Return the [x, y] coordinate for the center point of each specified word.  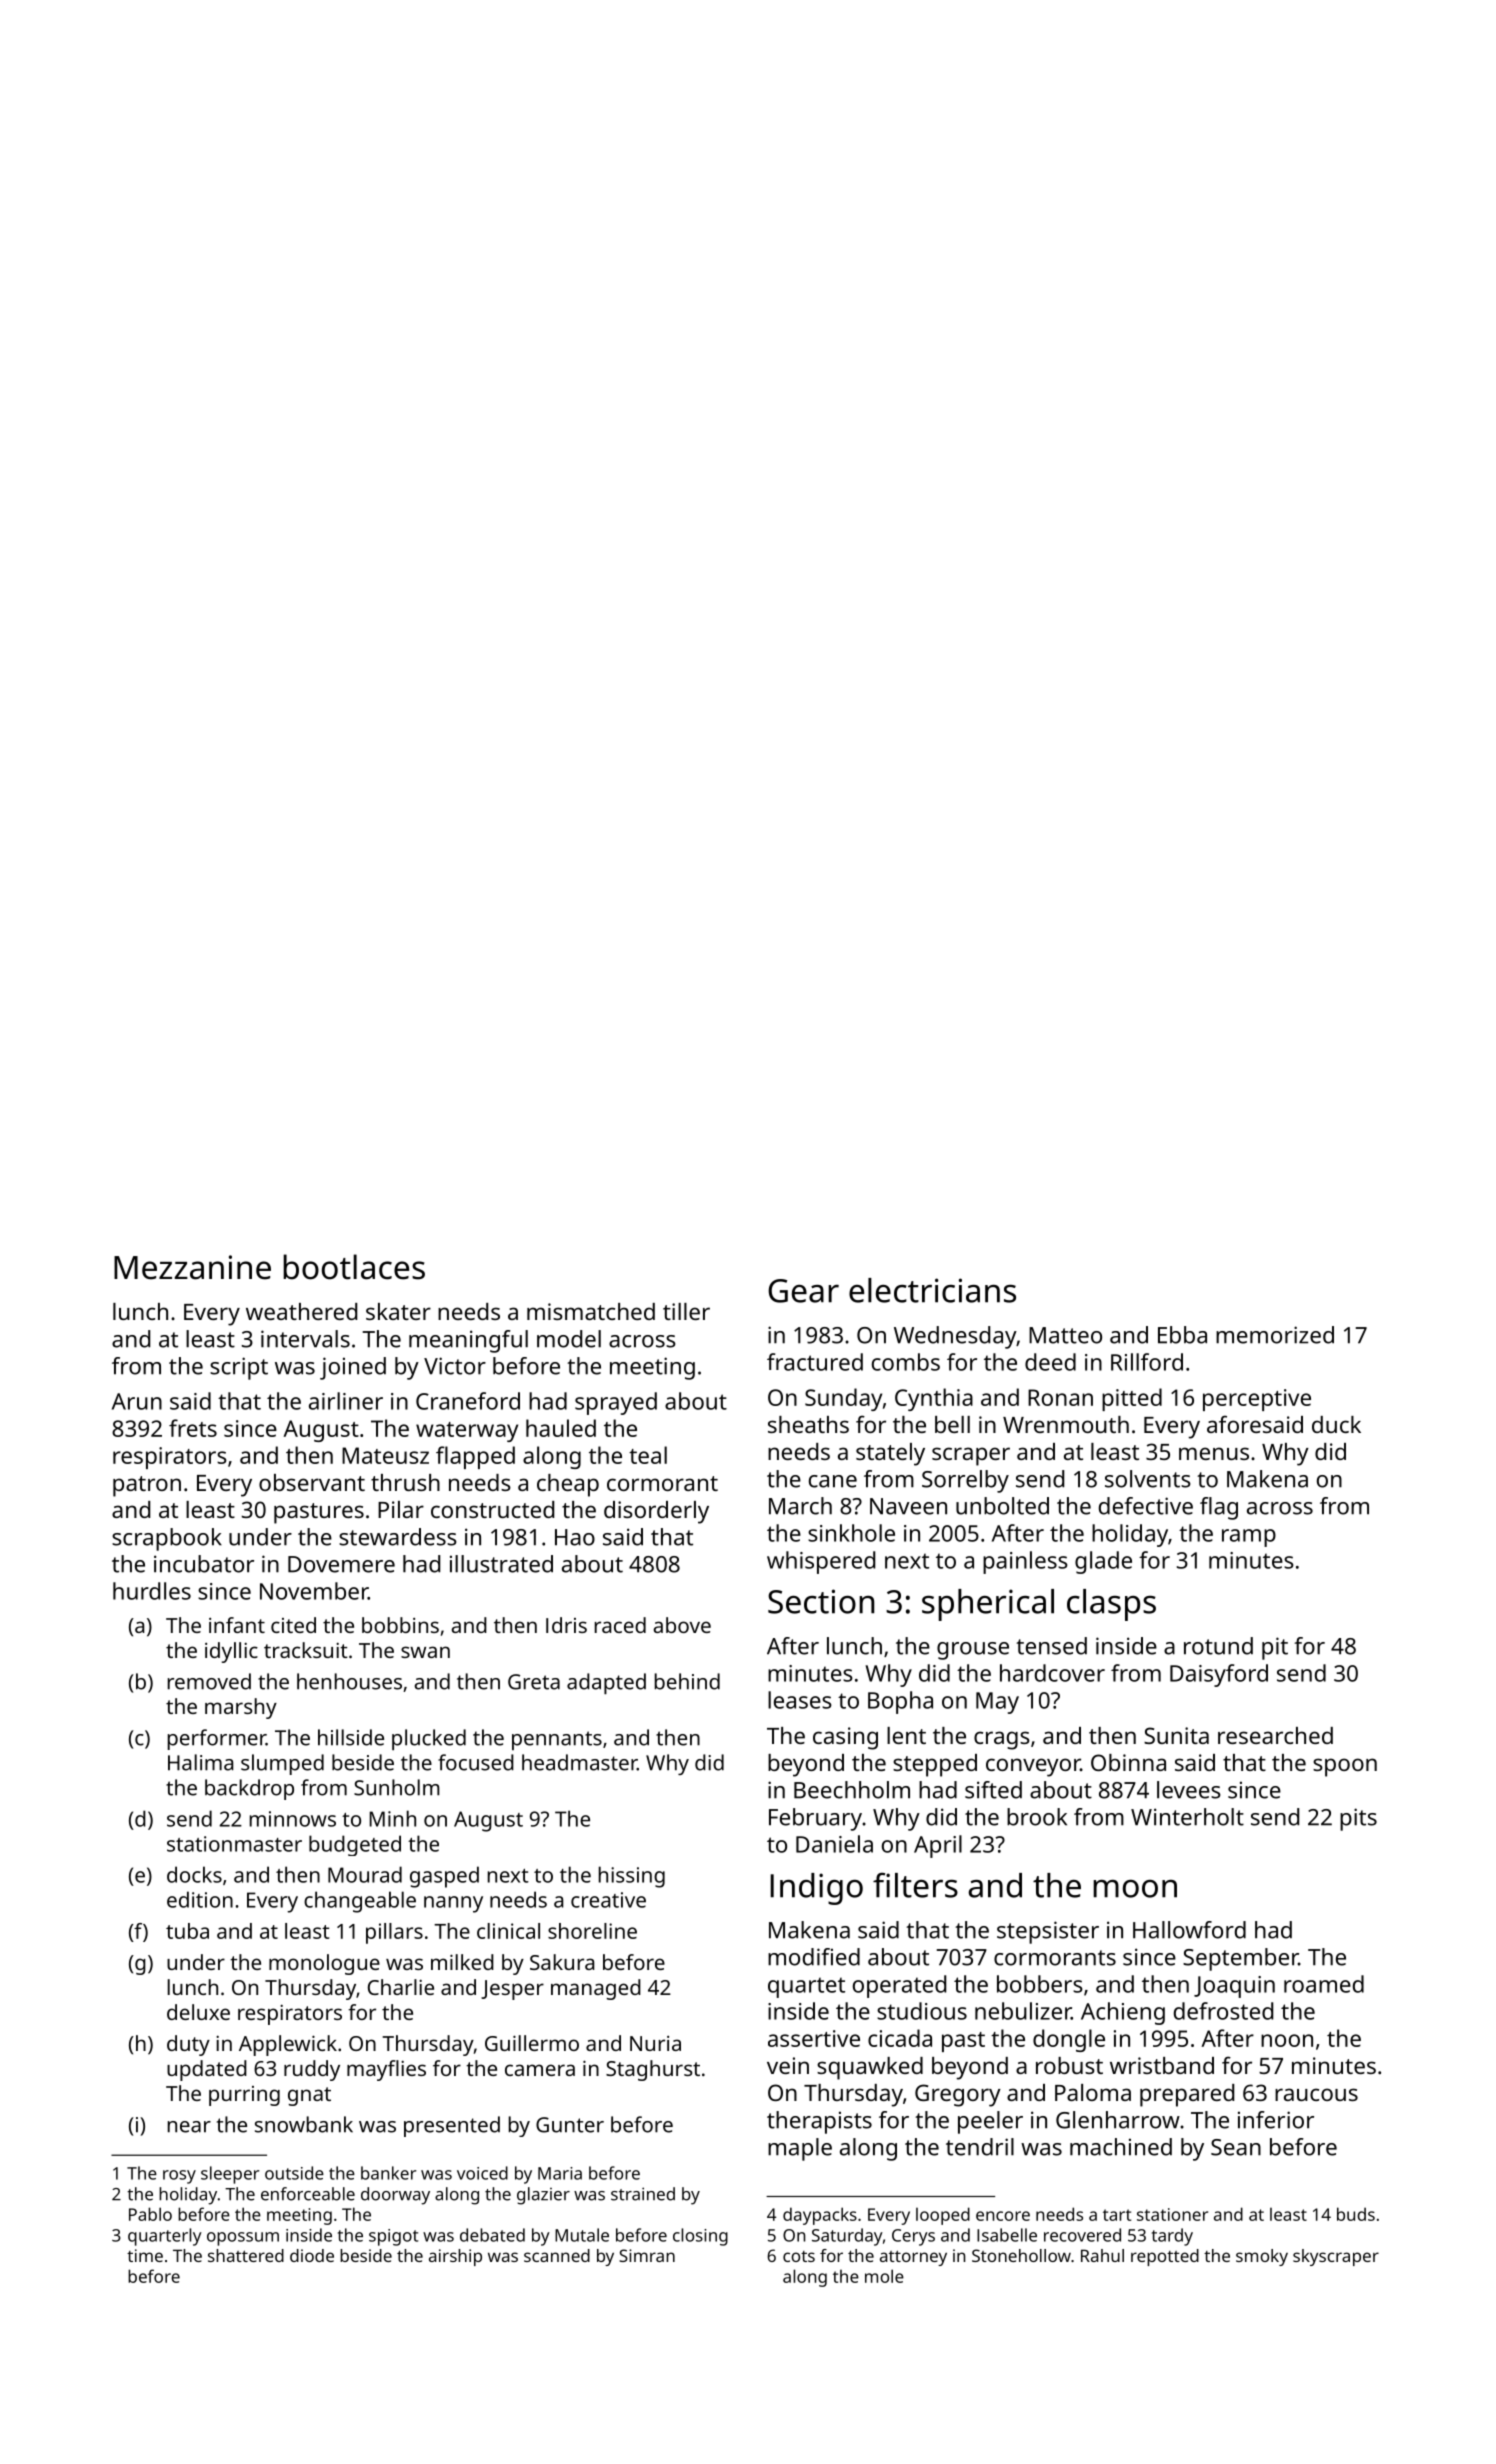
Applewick [288, 2045]
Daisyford [1219, 1675]
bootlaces [354, 1267]
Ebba [1182, 1335]
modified [814, 1957]
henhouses [349, 1681]
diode [312, 2255]
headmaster [579, 1762]
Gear [803, 1291]
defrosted [1223, 2011]
